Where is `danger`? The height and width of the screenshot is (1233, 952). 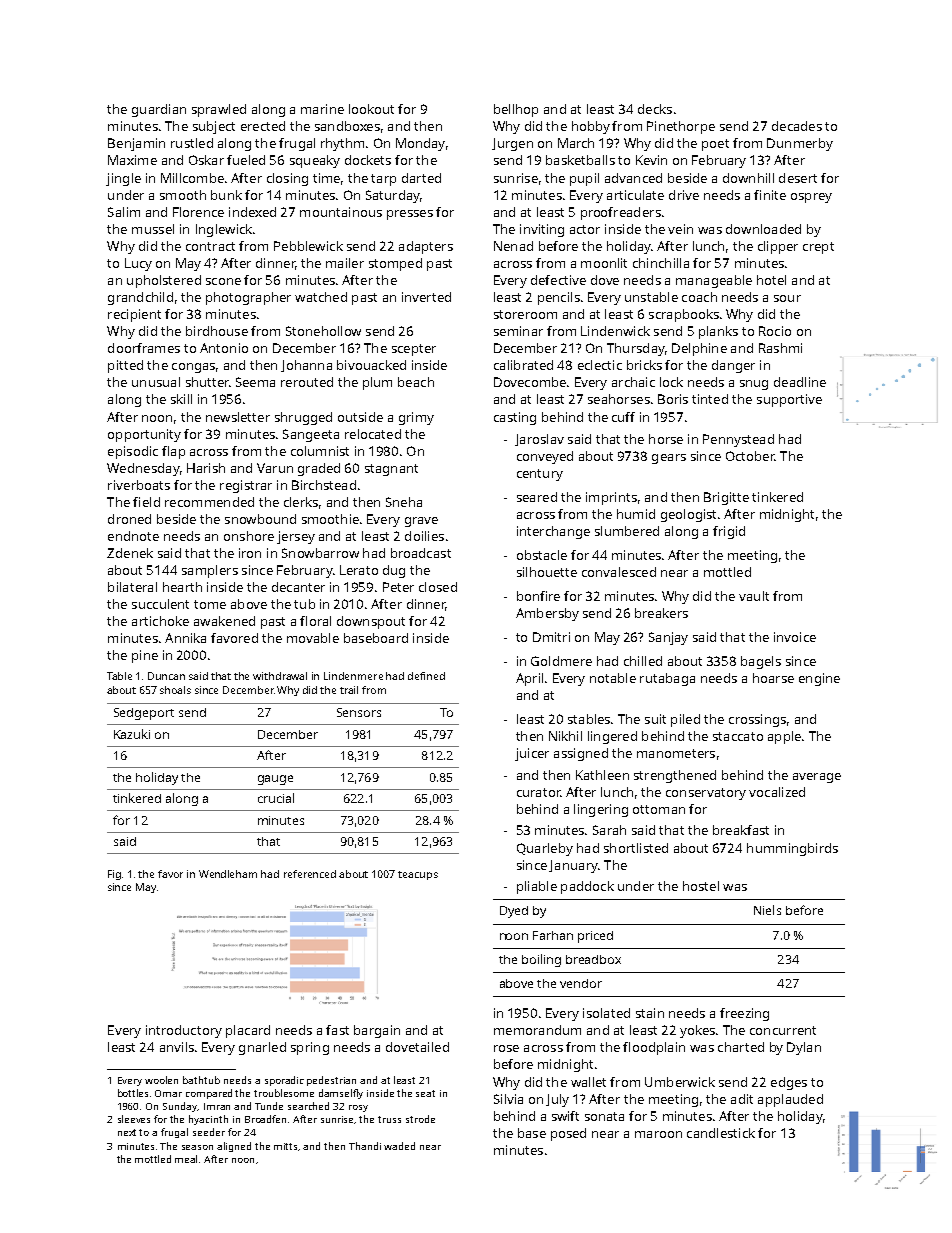 danger is located at coordinates (733, 366).
